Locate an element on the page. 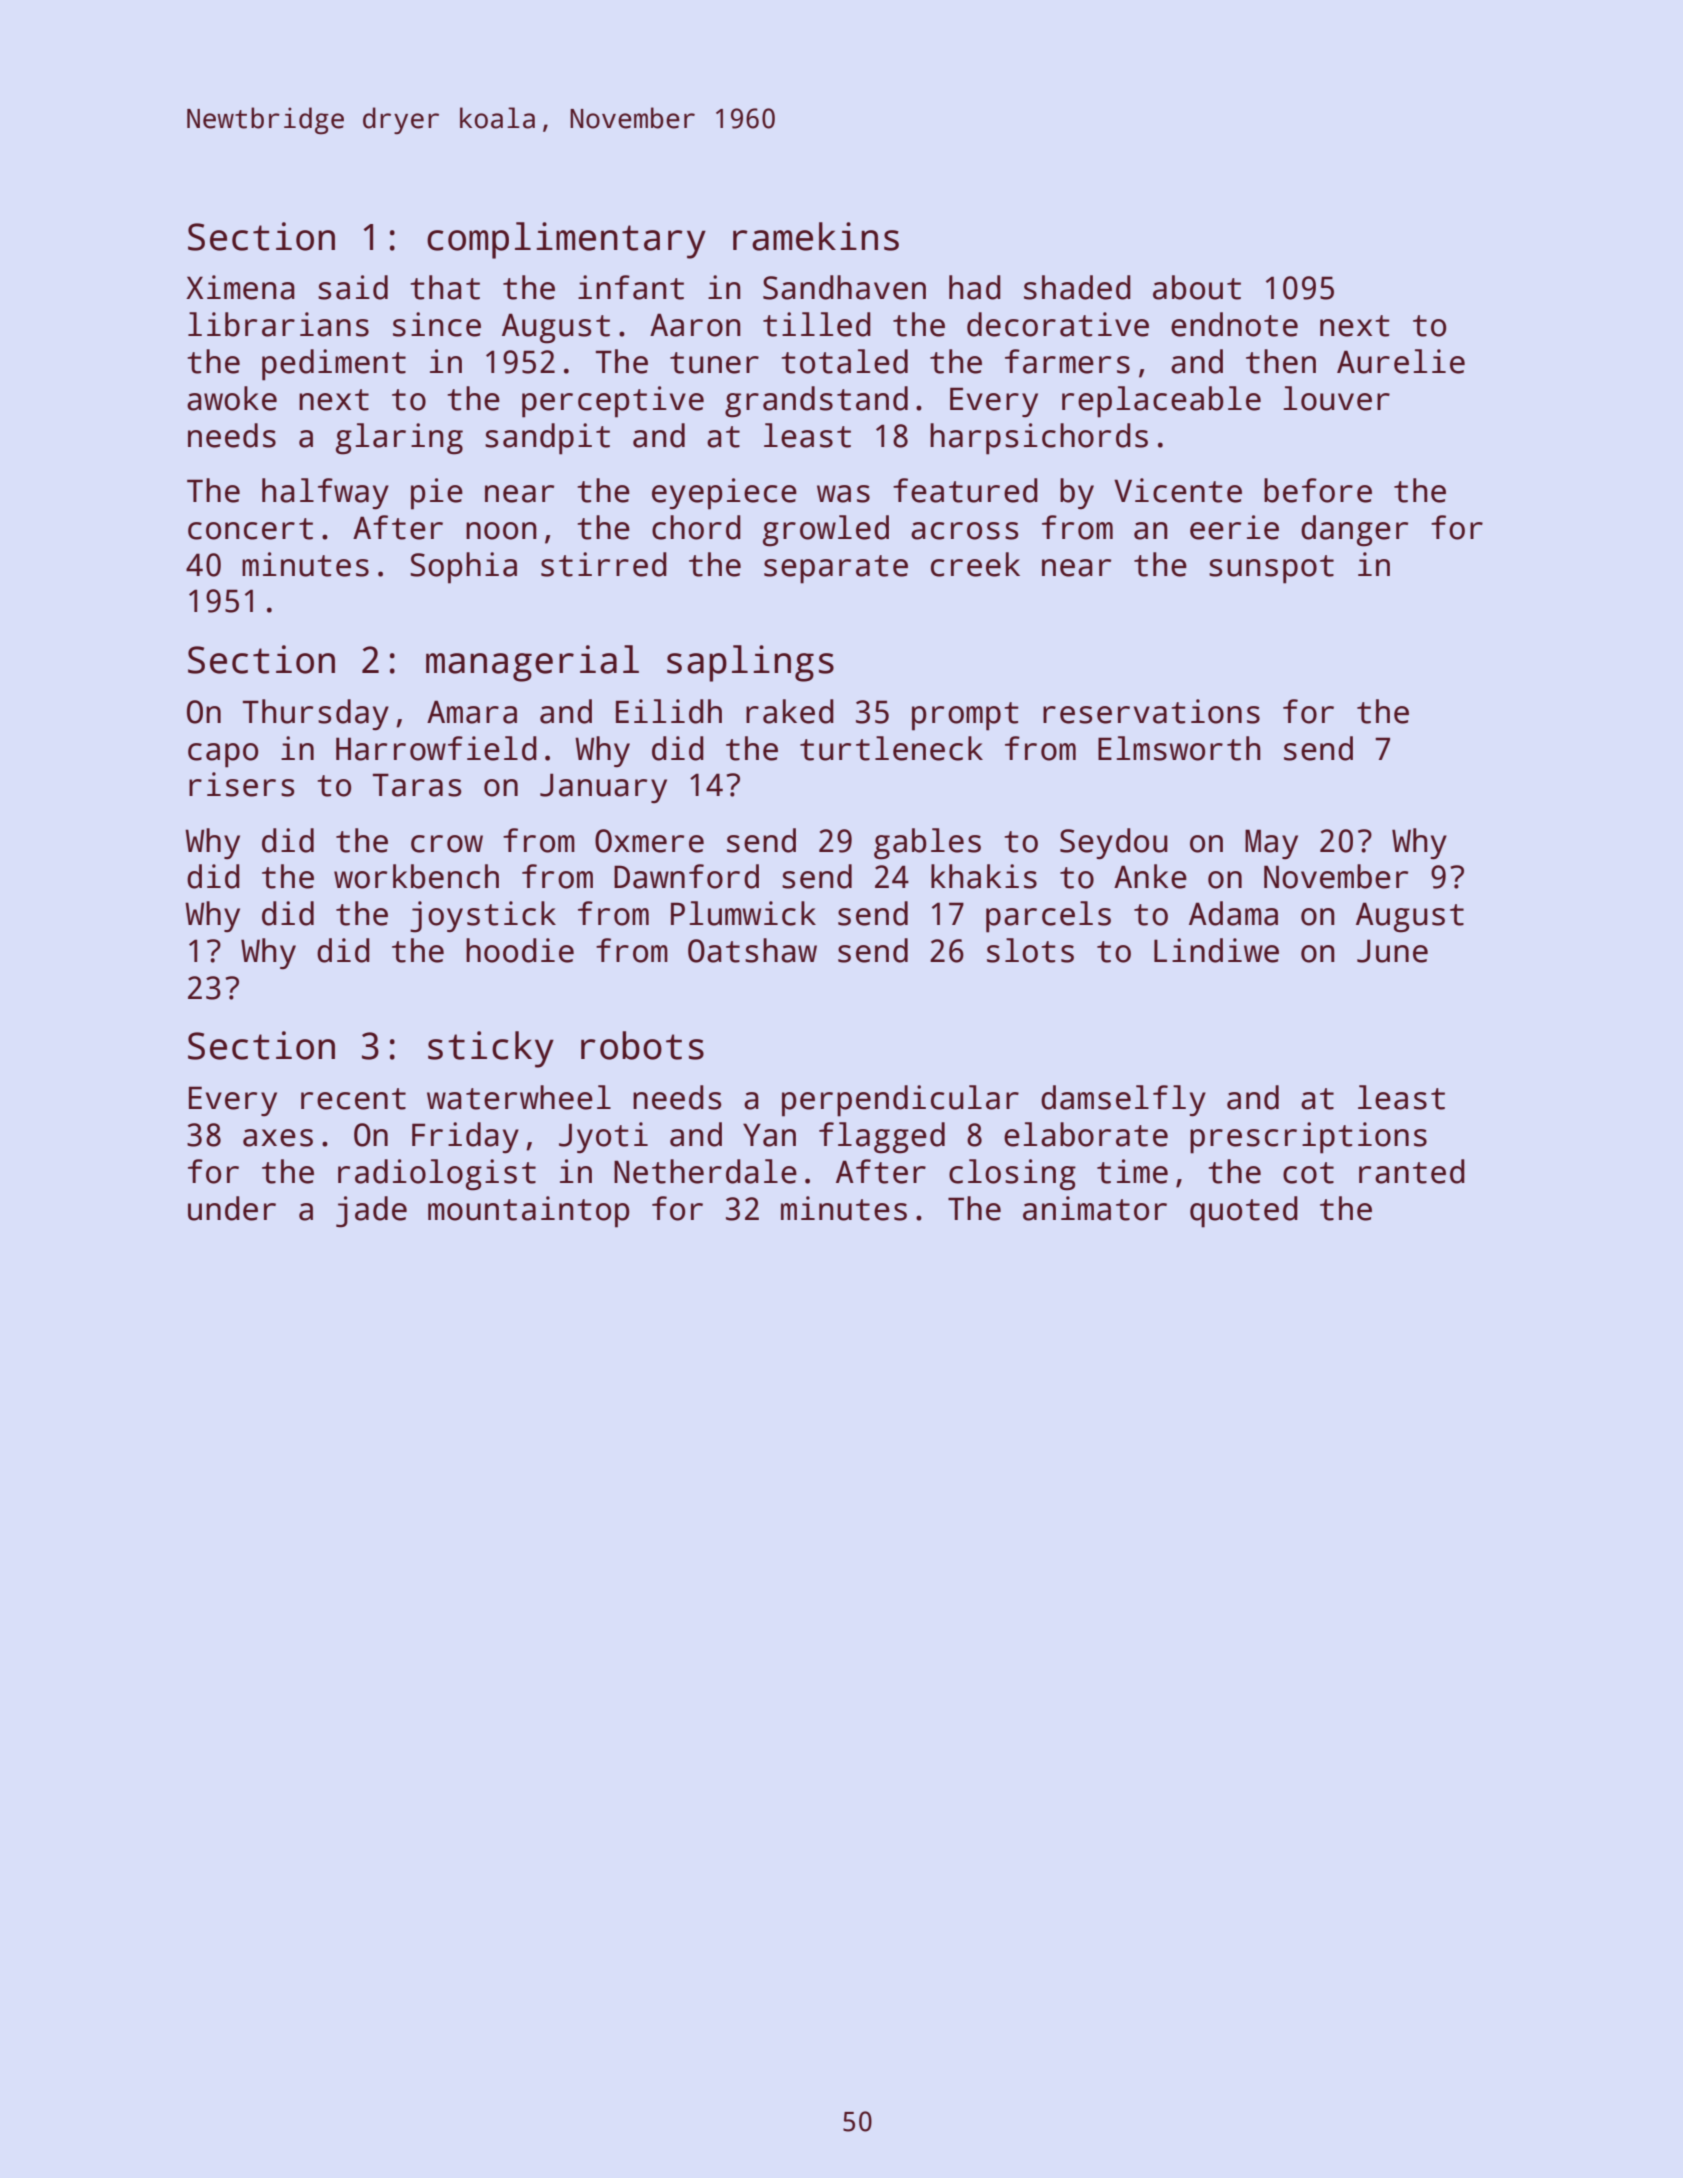 This document has height=2178, width=1683. Thursday is located at coordinates (316, 715).
